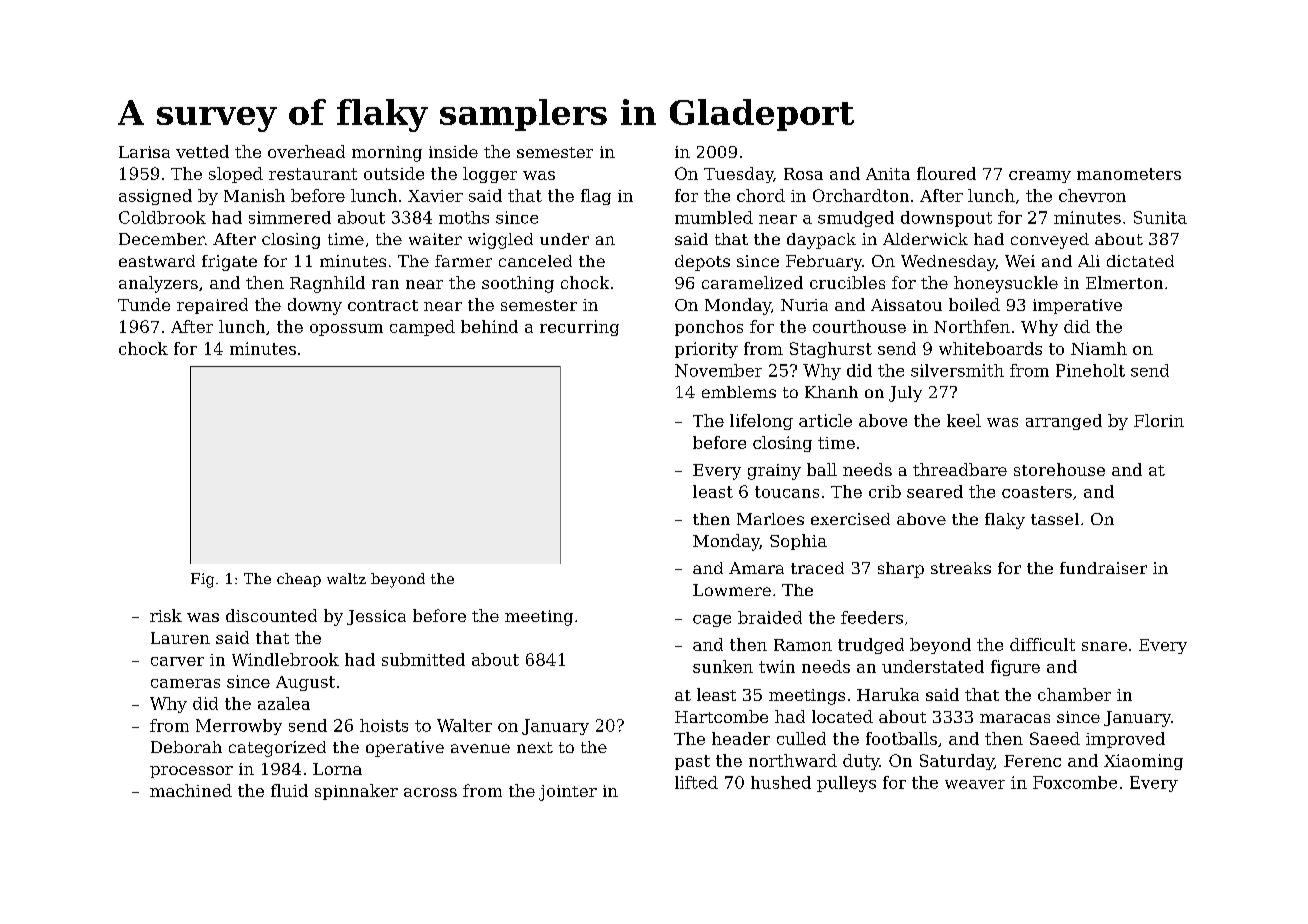 Image resolution: width=1308 pixels, height=924 pixels. Describe the element at coordinates (1020, 261) in the image. I see `Wei` at that location.
